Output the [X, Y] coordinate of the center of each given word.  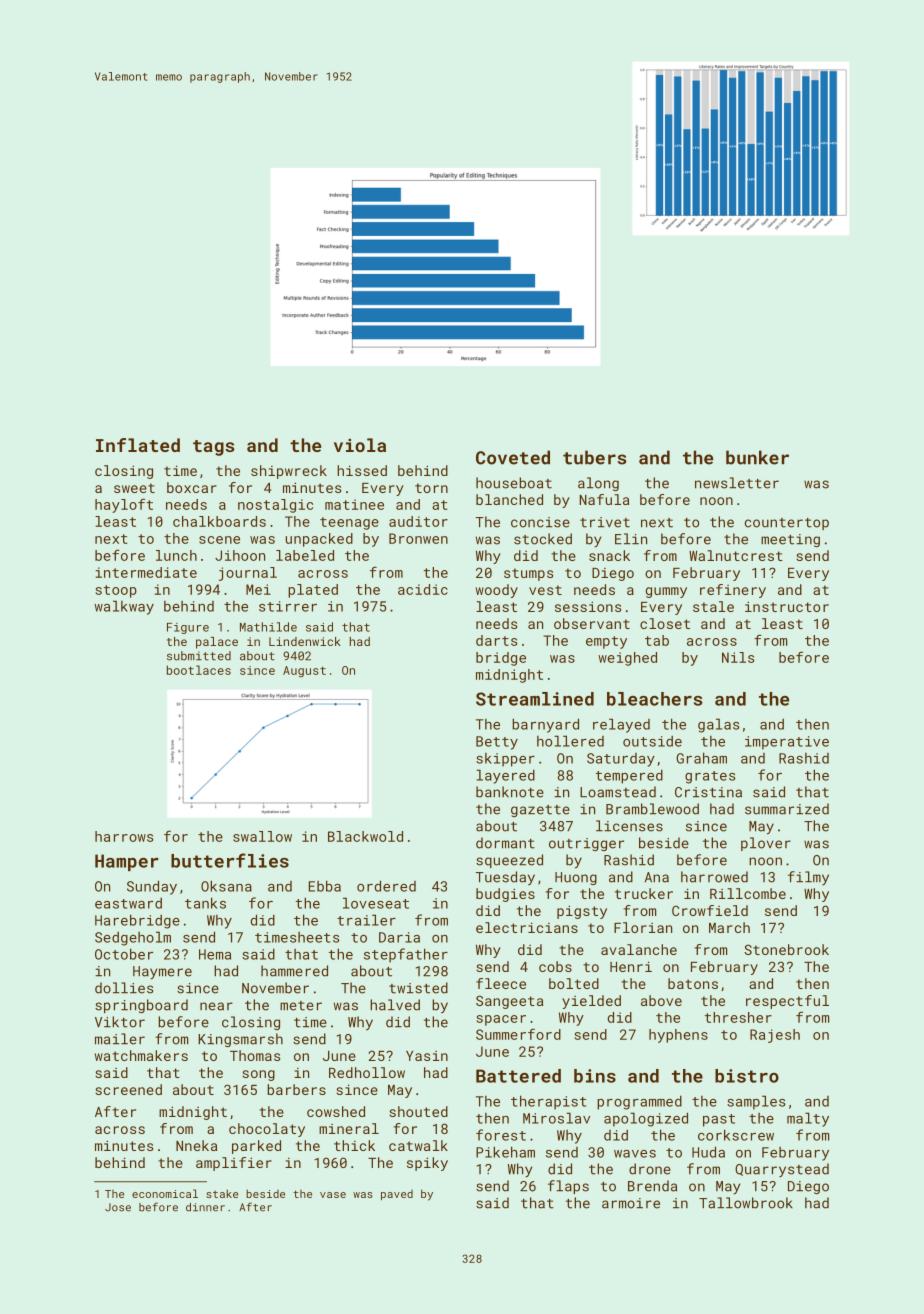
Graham [701, 758]
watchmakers [141, 1055]
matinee [354, 504]
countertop [787, 524]
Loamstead [618, 792]
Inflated [138, 445]
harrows [124, 836]
